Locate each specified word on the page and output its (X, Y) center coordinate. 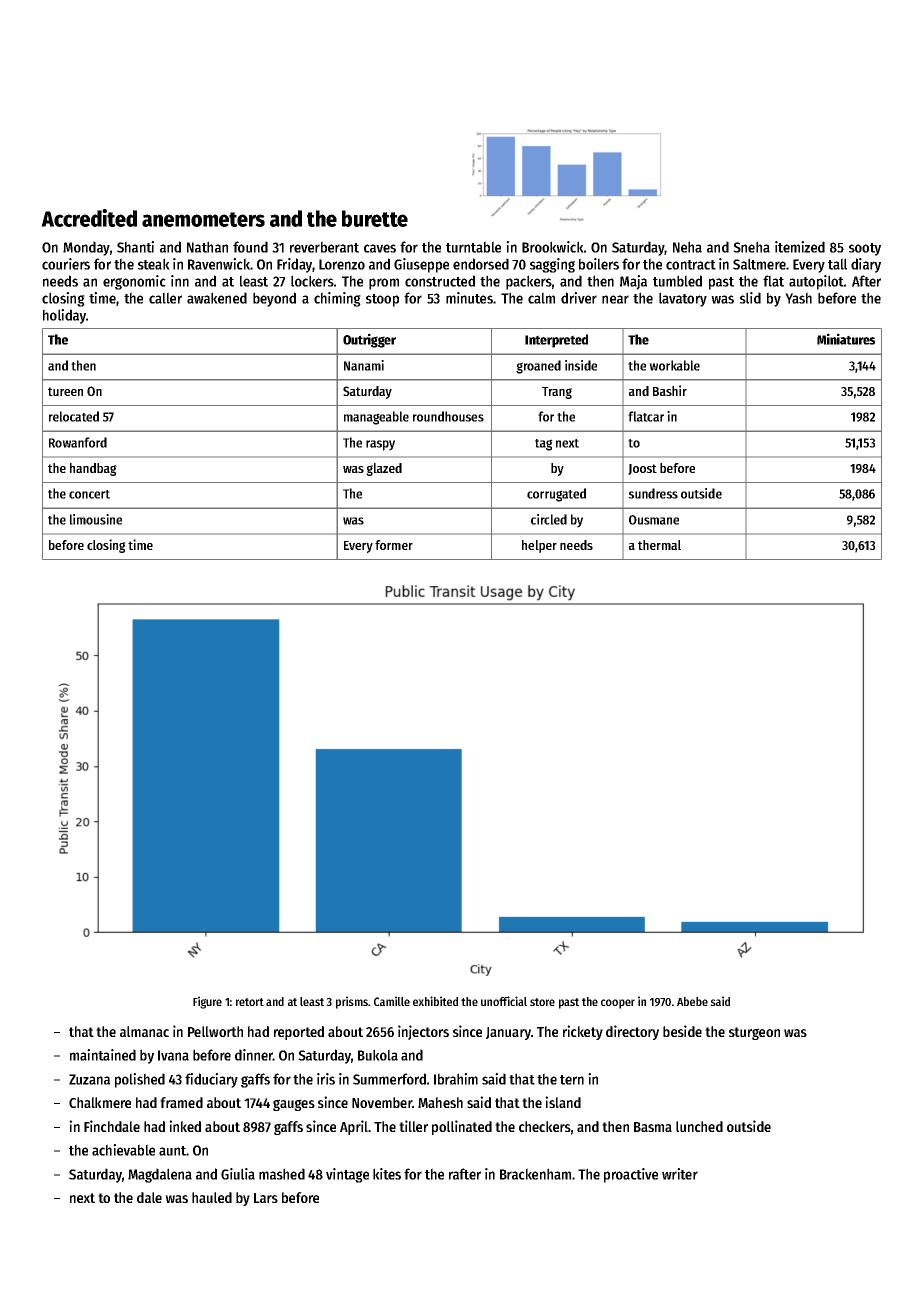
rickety (583, 1032)
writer (680, 1174)
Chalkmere (100, 1102)
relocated (74, 416)
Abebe (692, 1001)
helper (539, 546)
